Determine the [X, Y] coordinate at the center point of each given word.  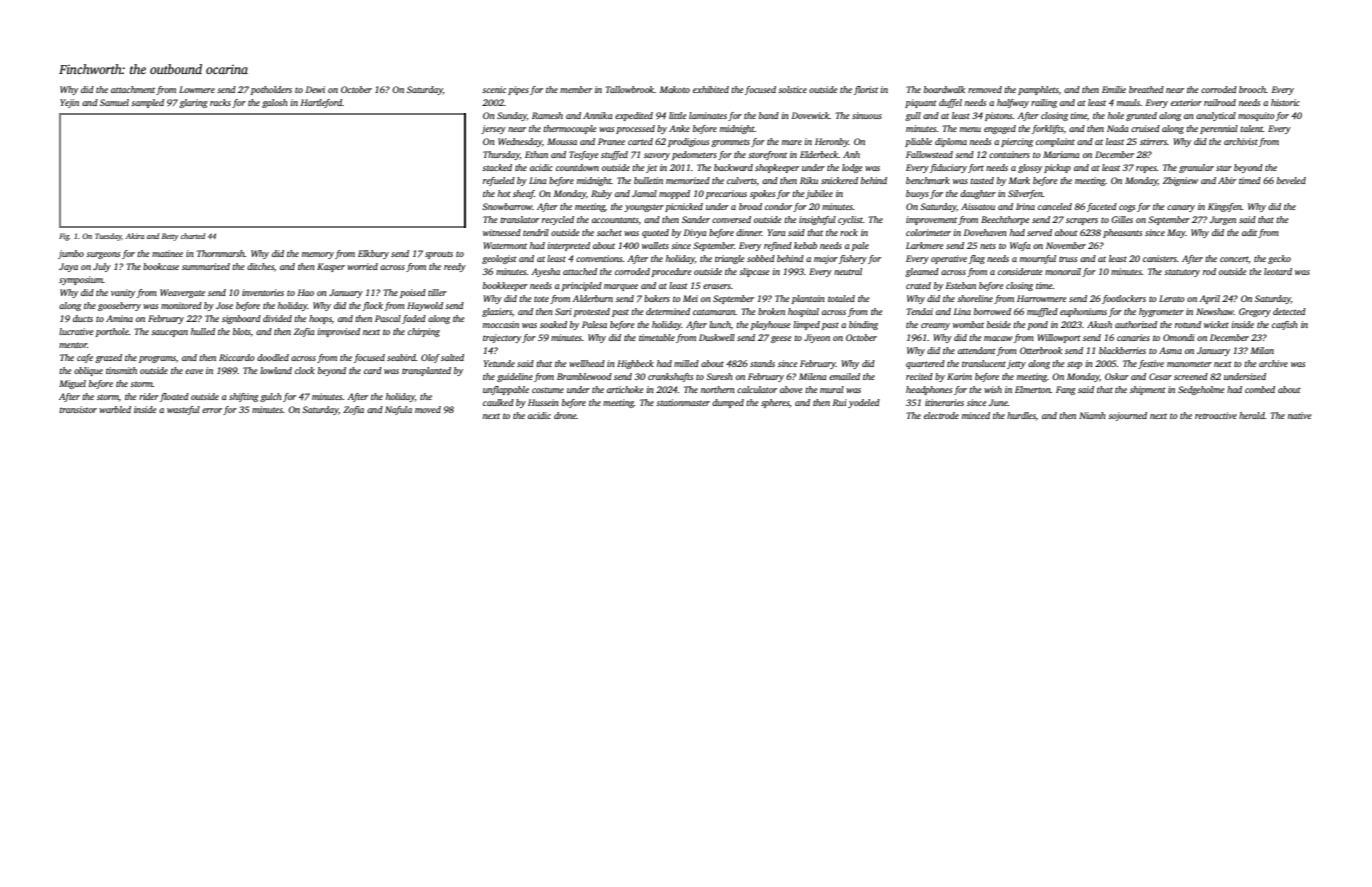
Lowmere [197, 89]
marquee [621, 287]
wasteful [183, 410]
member [576, 89]
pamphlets [1038, 90]
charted [193, 236]
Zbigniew [1180, 181]
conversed [731, 219]
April [1209, 299]
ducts [83, 318]
